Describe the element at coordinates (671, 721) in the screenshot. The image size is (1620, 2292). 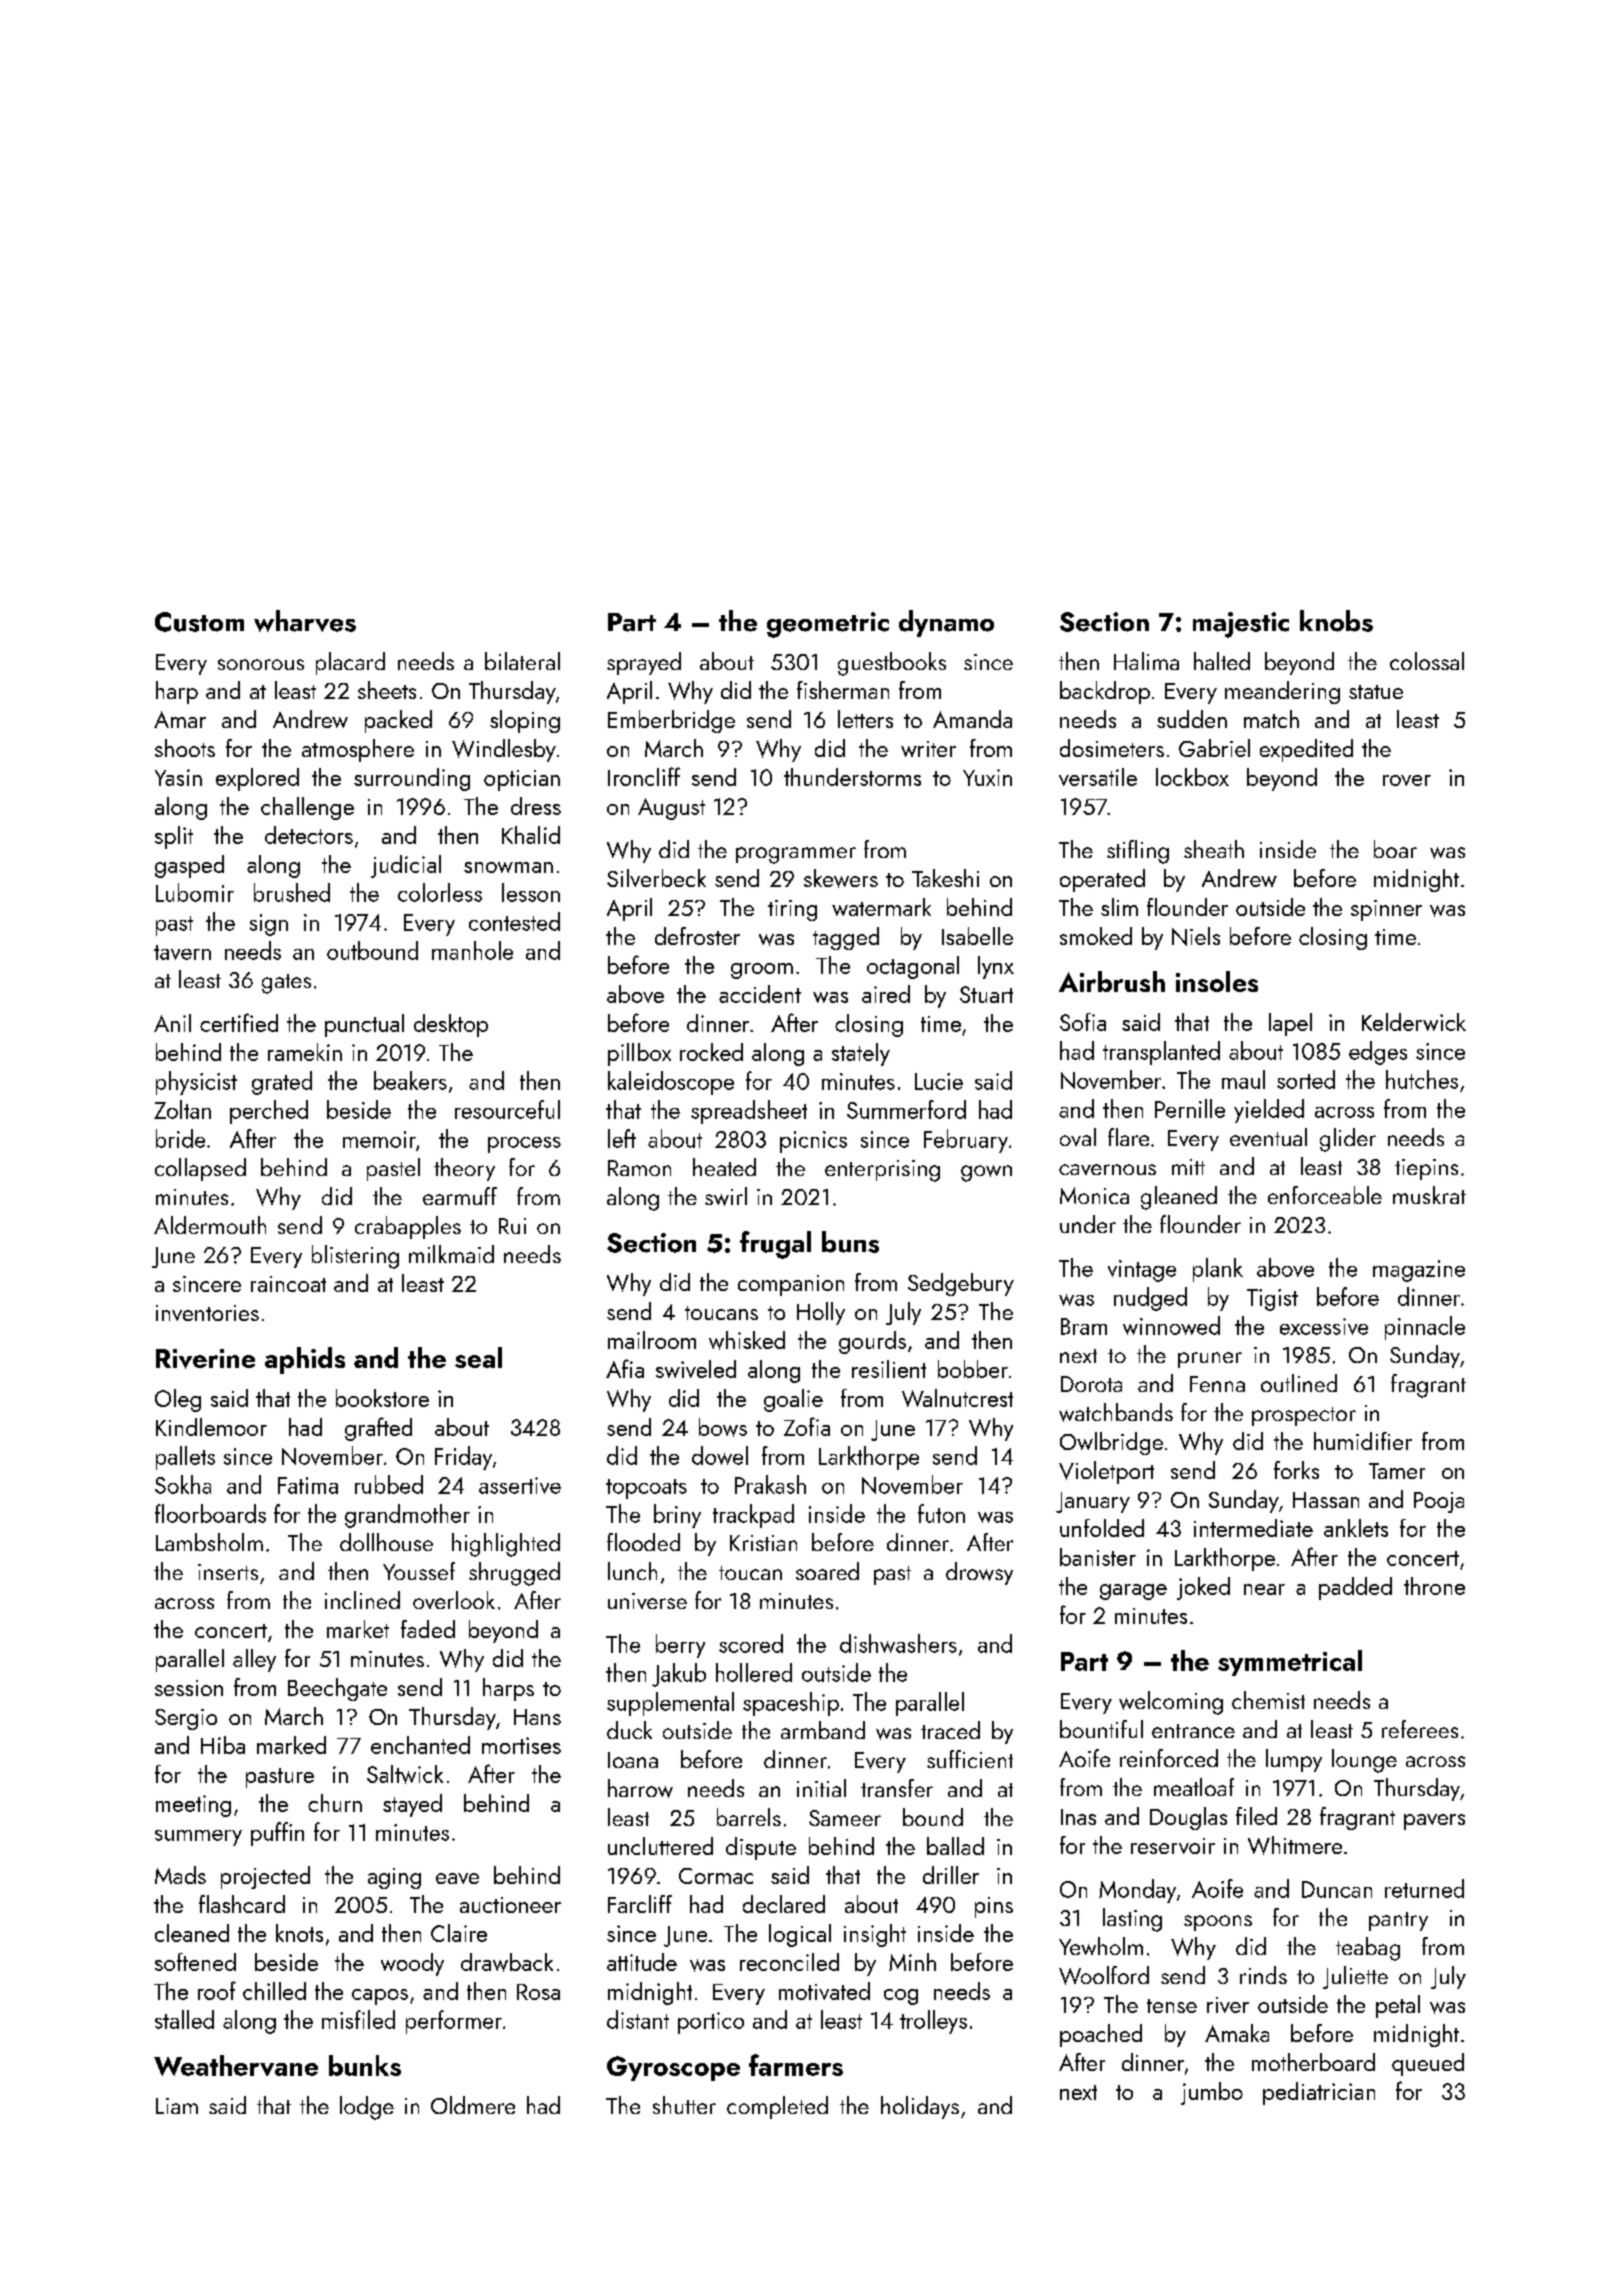
I see `Emberbridge` at that location.
